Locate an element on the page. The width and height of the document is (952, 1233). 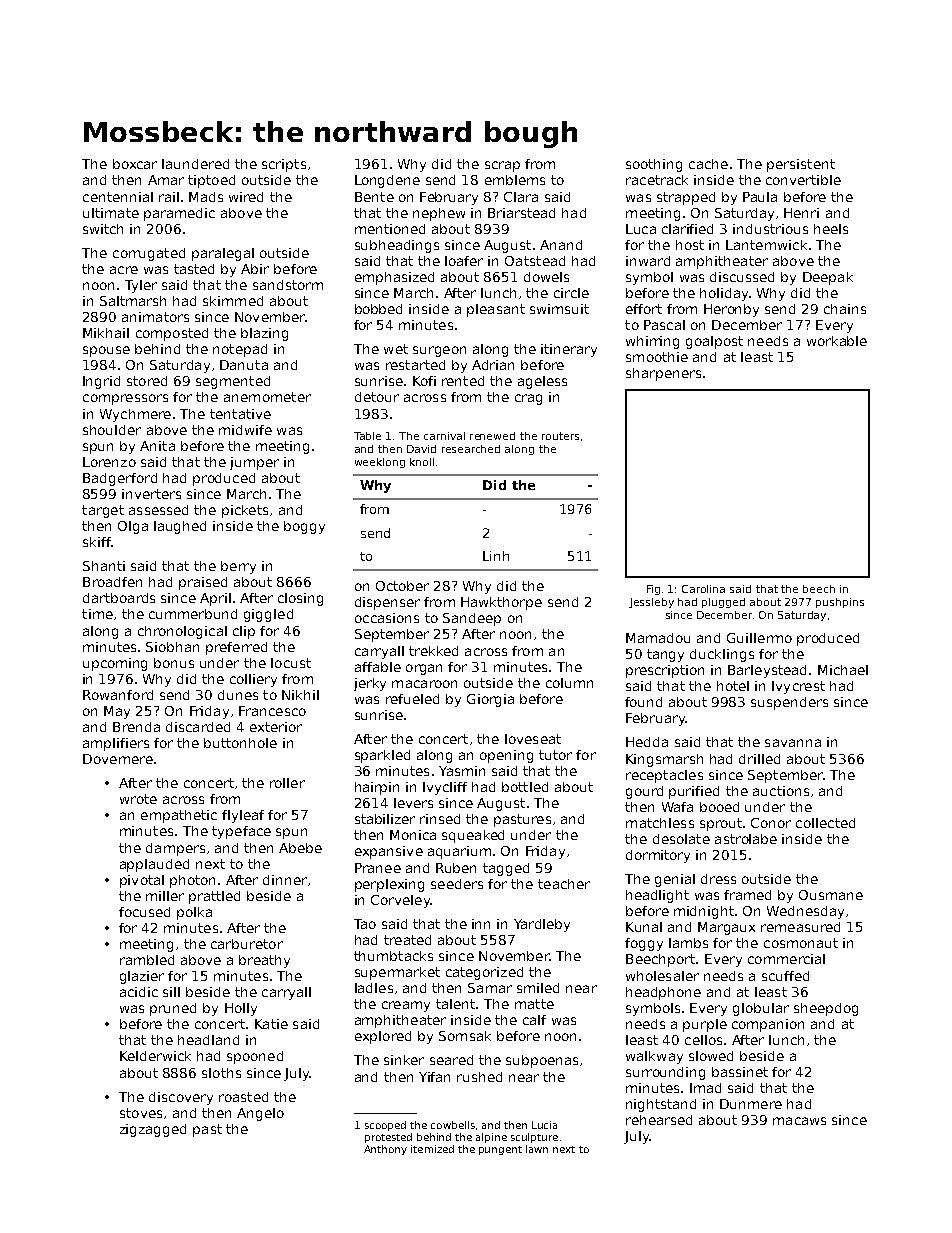
Ousmane is located at coordinates (831, 895).
